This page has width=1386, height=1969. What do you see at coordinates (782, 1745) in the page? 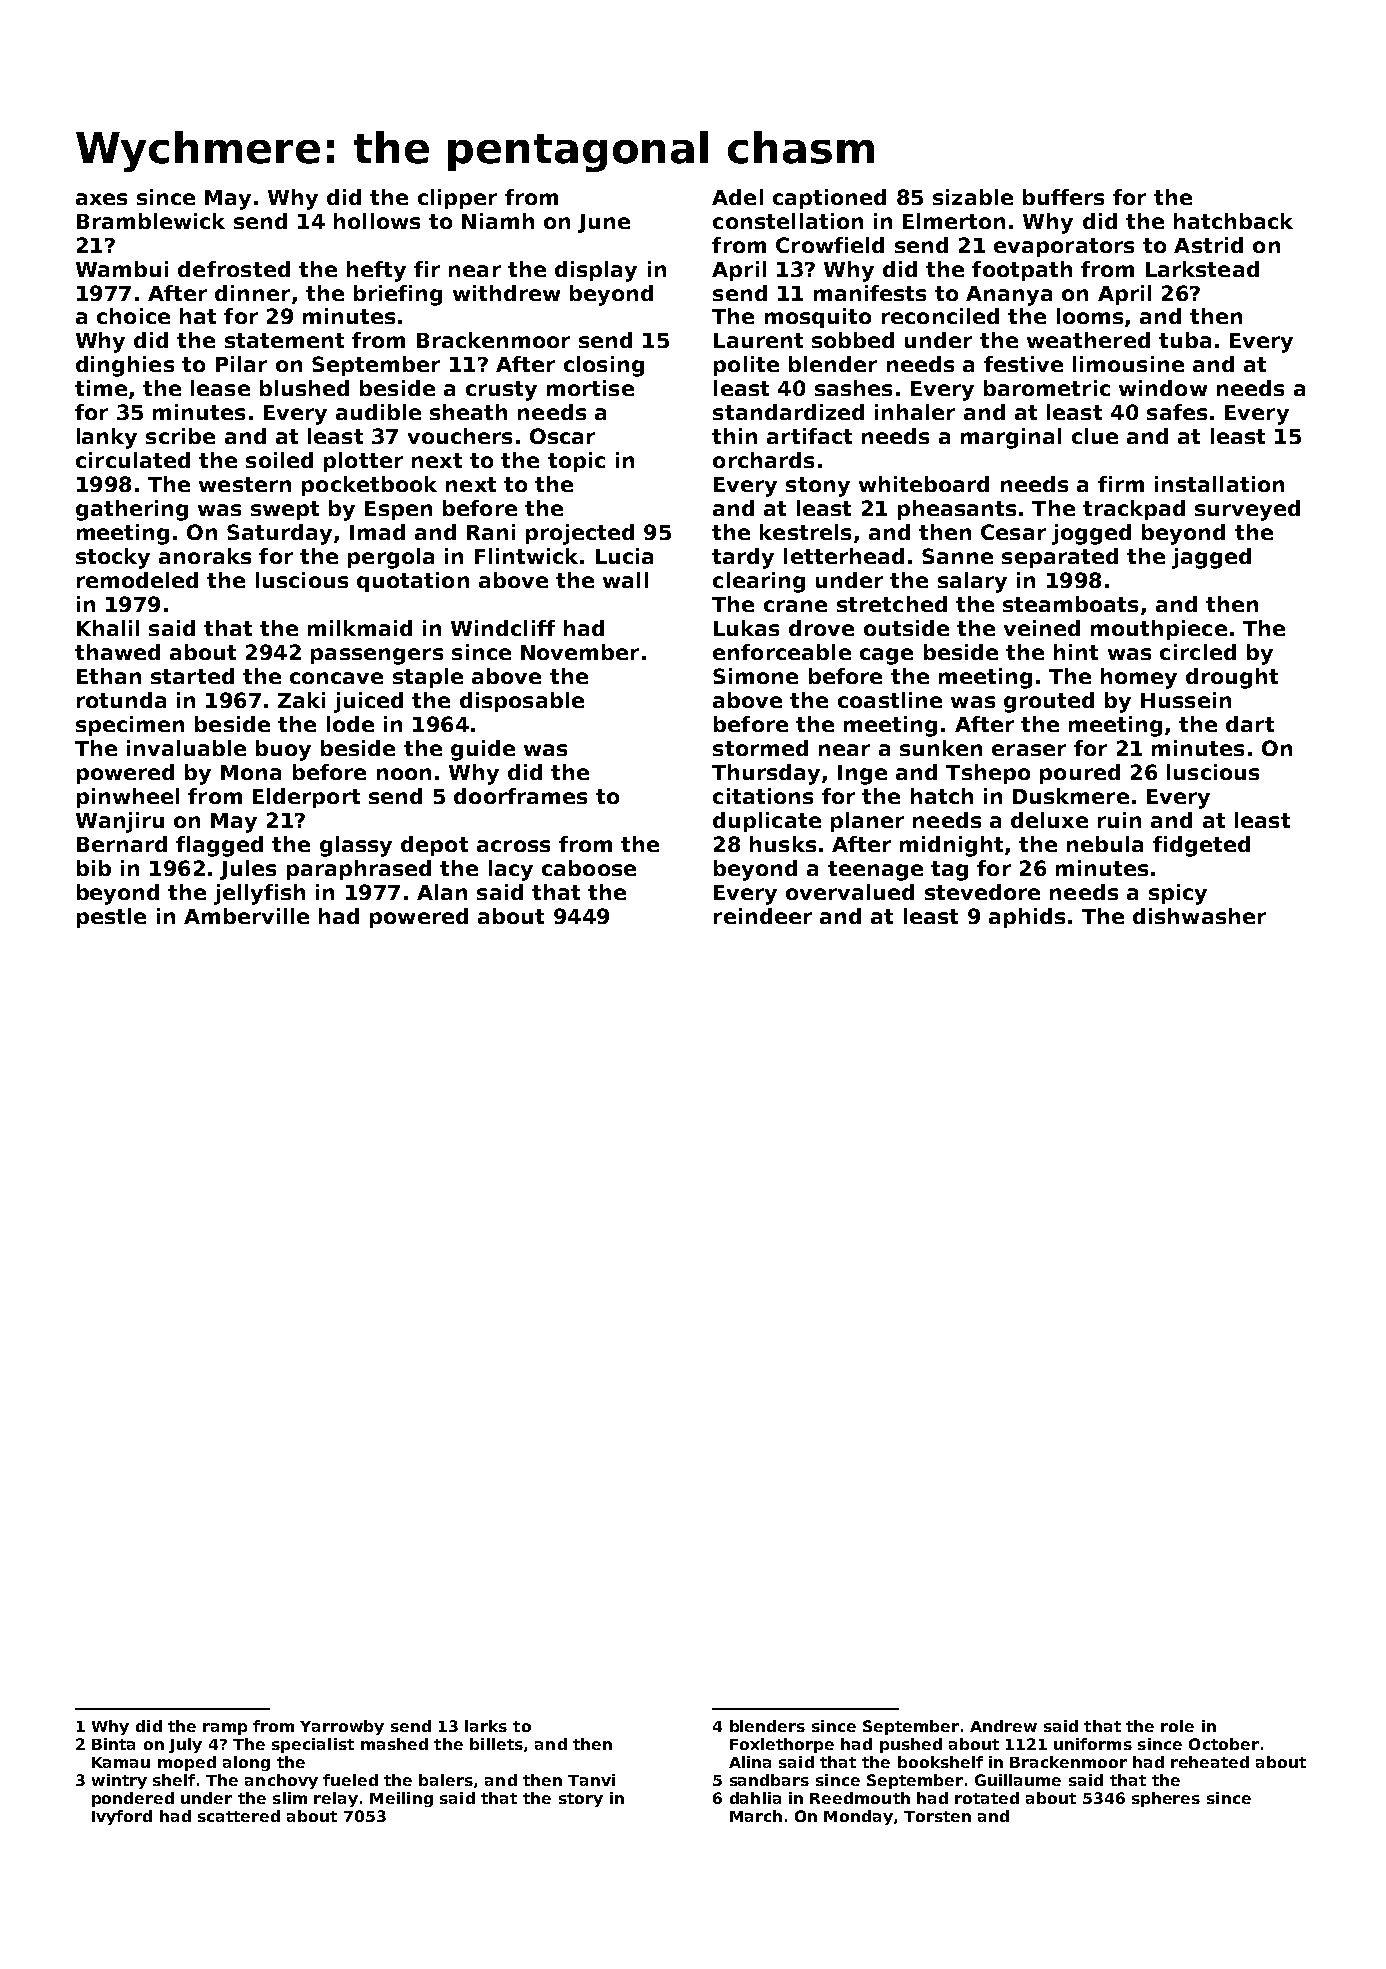
I see `Foxlethorpe` at bounding box center [782, 1745].
